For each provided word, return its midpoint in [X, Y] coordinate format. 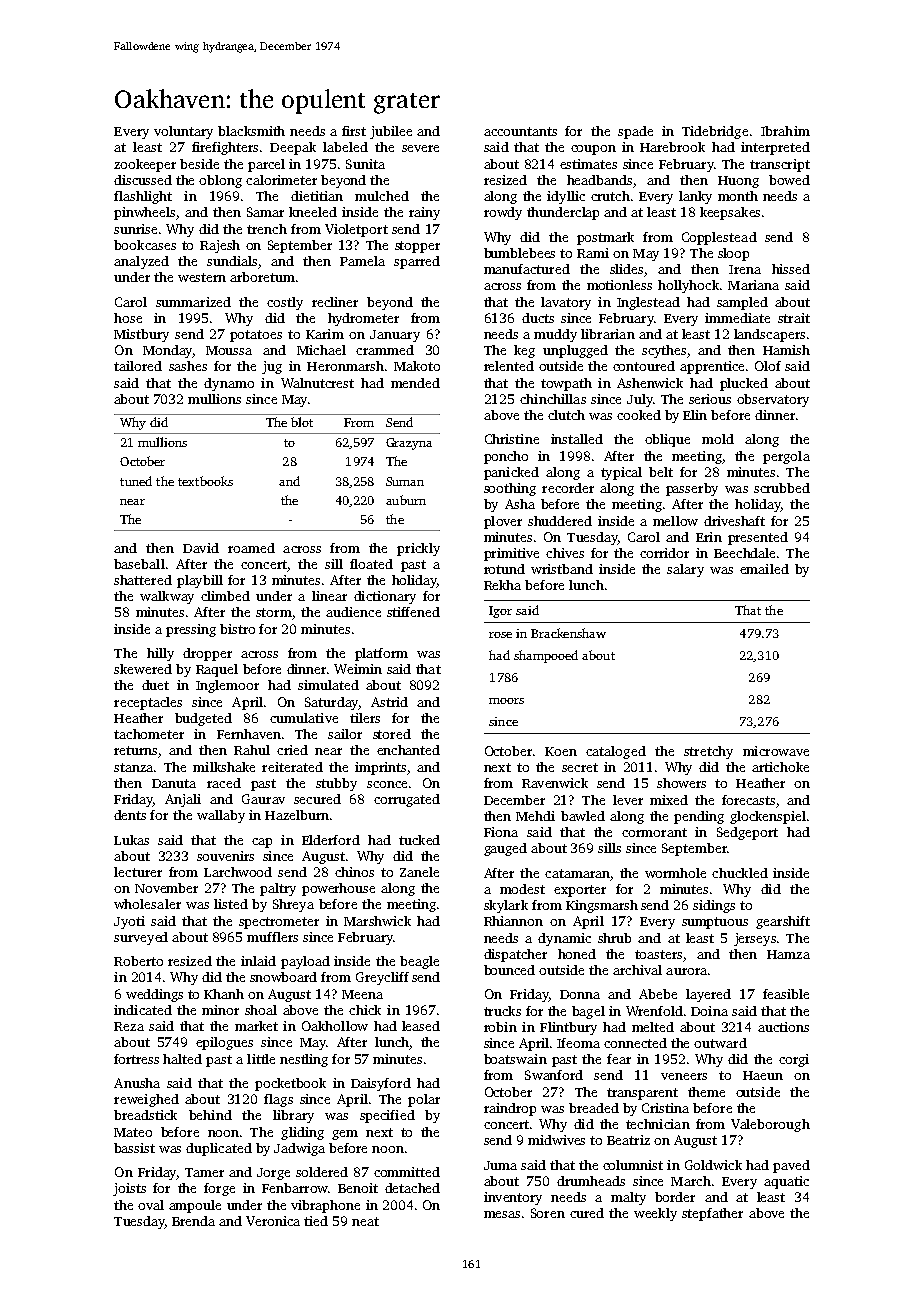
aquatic [786, 1182]
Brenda [193, 1221]
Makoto [417, 366]
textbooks [205, 481]
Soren [548, 1213]
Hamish [786, 350]
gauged [505, 849]
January [395, 336]
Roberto [138, 961]
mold [718, 439]
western [202, 277]
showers [681, 783]
